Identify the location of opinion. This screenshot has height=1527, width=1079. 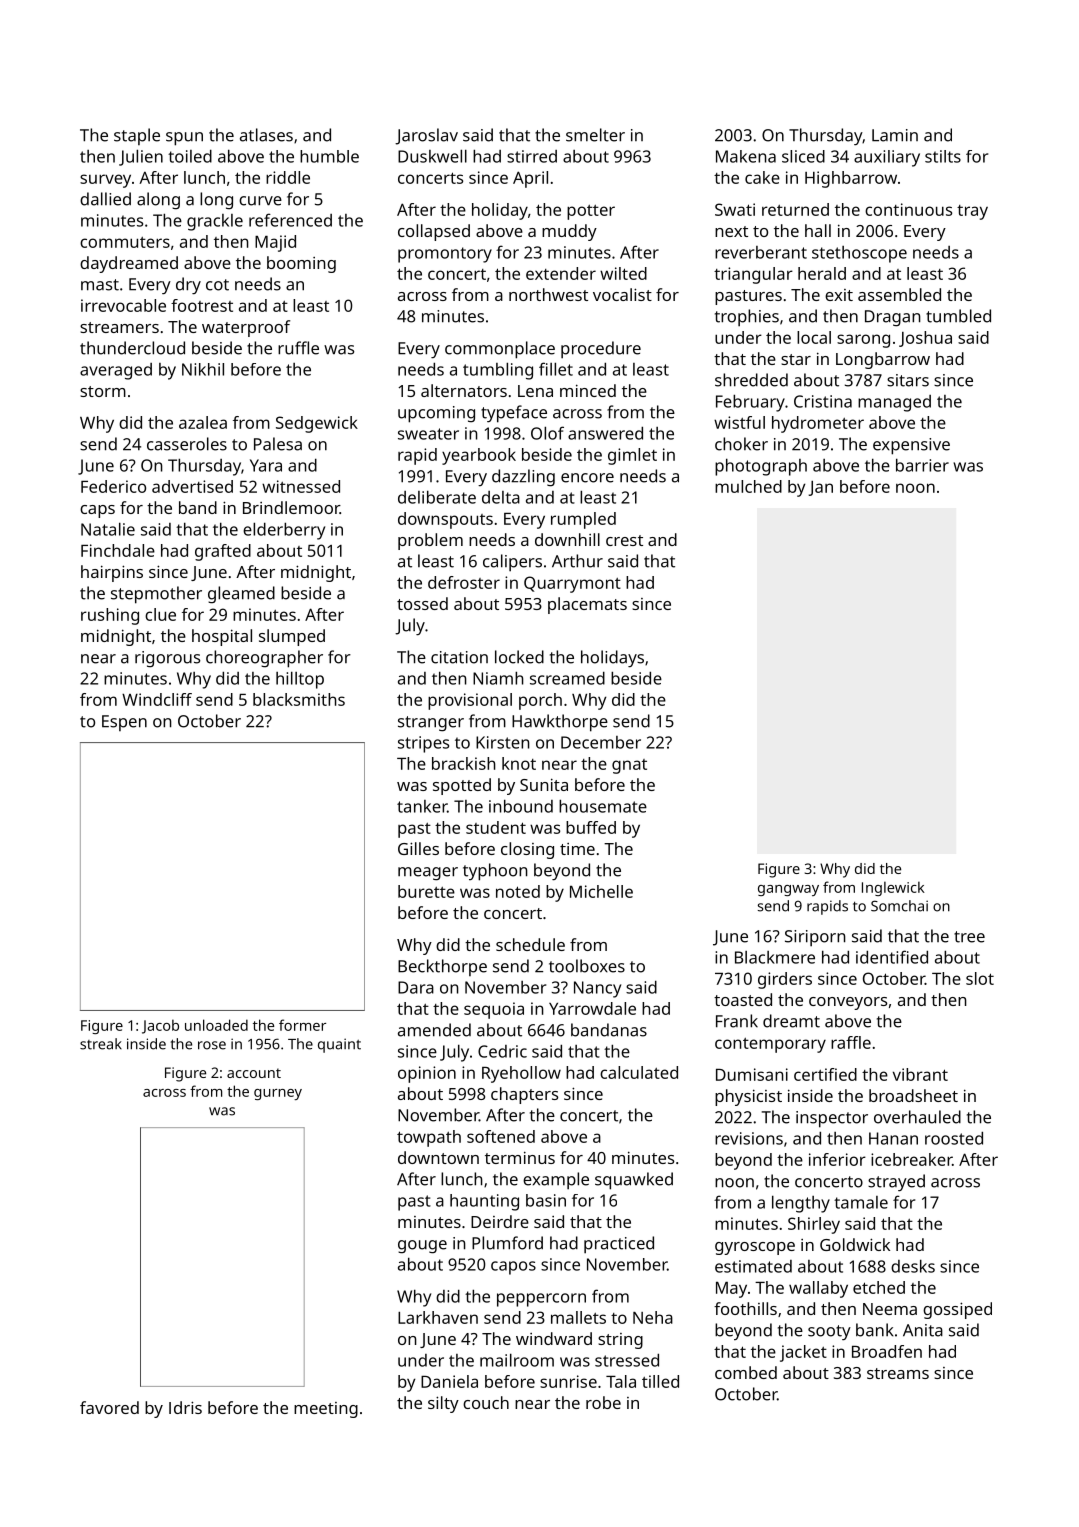
(427, 1074).
